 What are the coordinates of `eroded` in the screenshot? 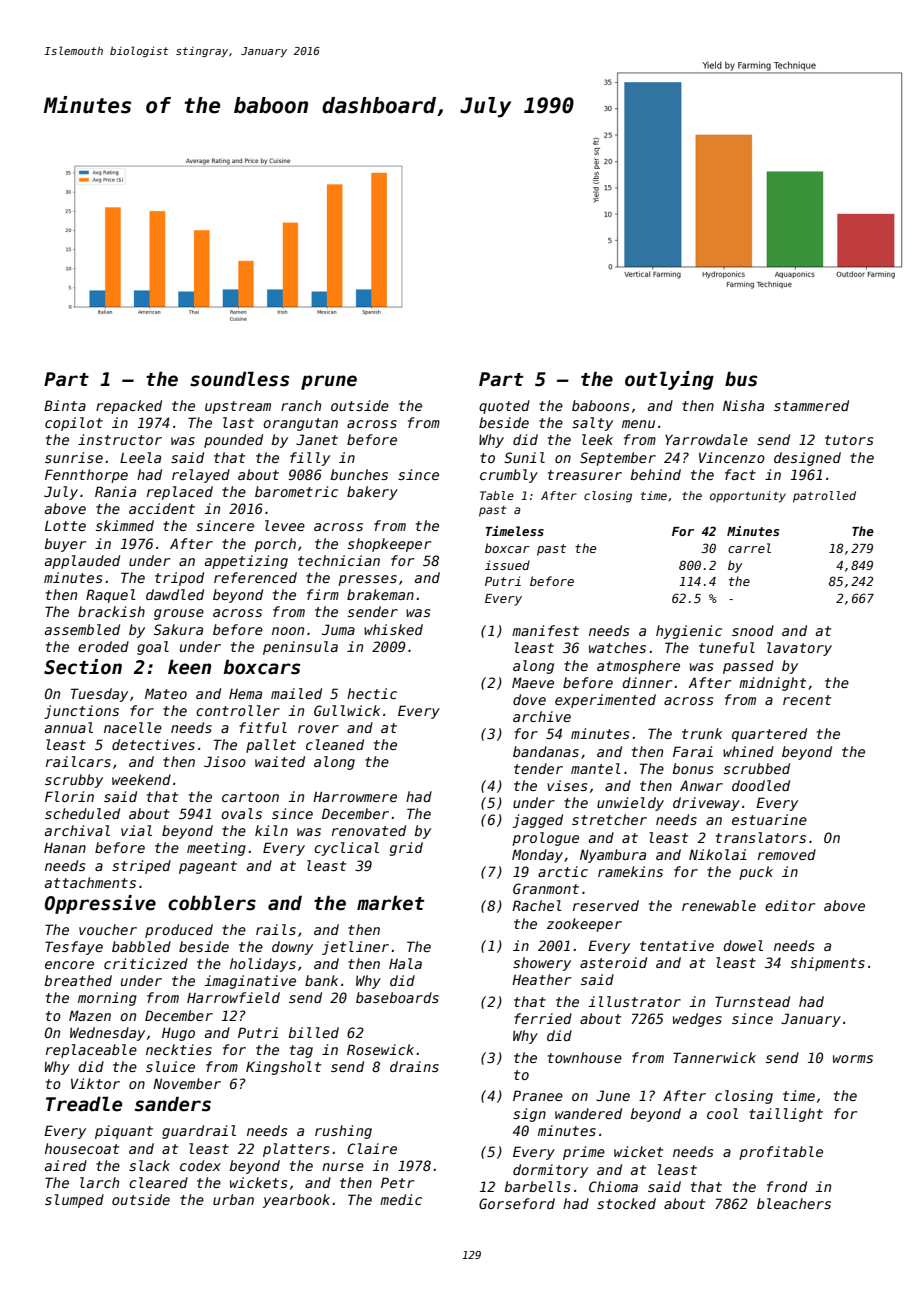 It's located at (103, 646).
